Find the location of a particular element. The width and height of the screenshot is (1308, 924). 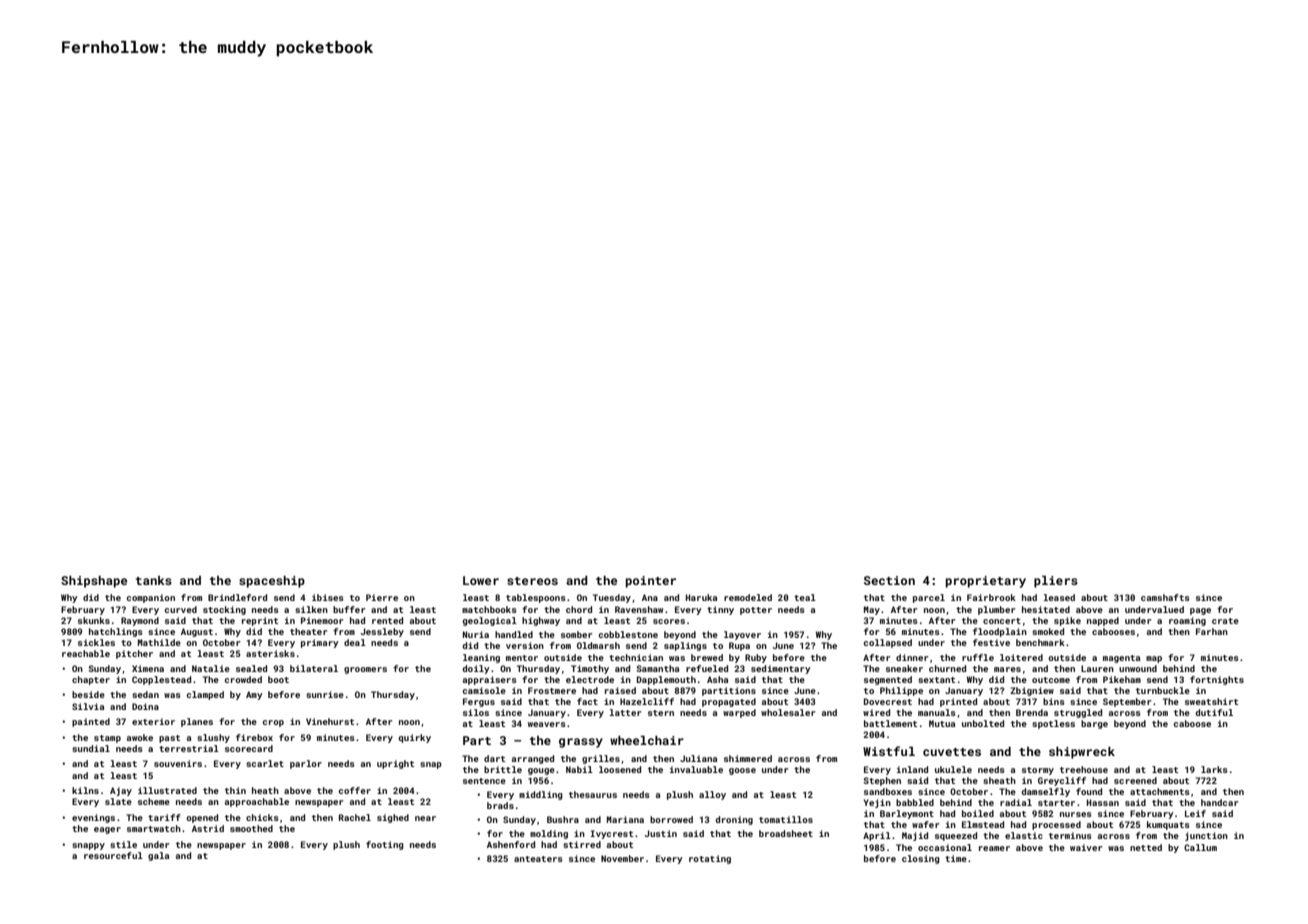

sickles is located at coordinates (96, 642).
